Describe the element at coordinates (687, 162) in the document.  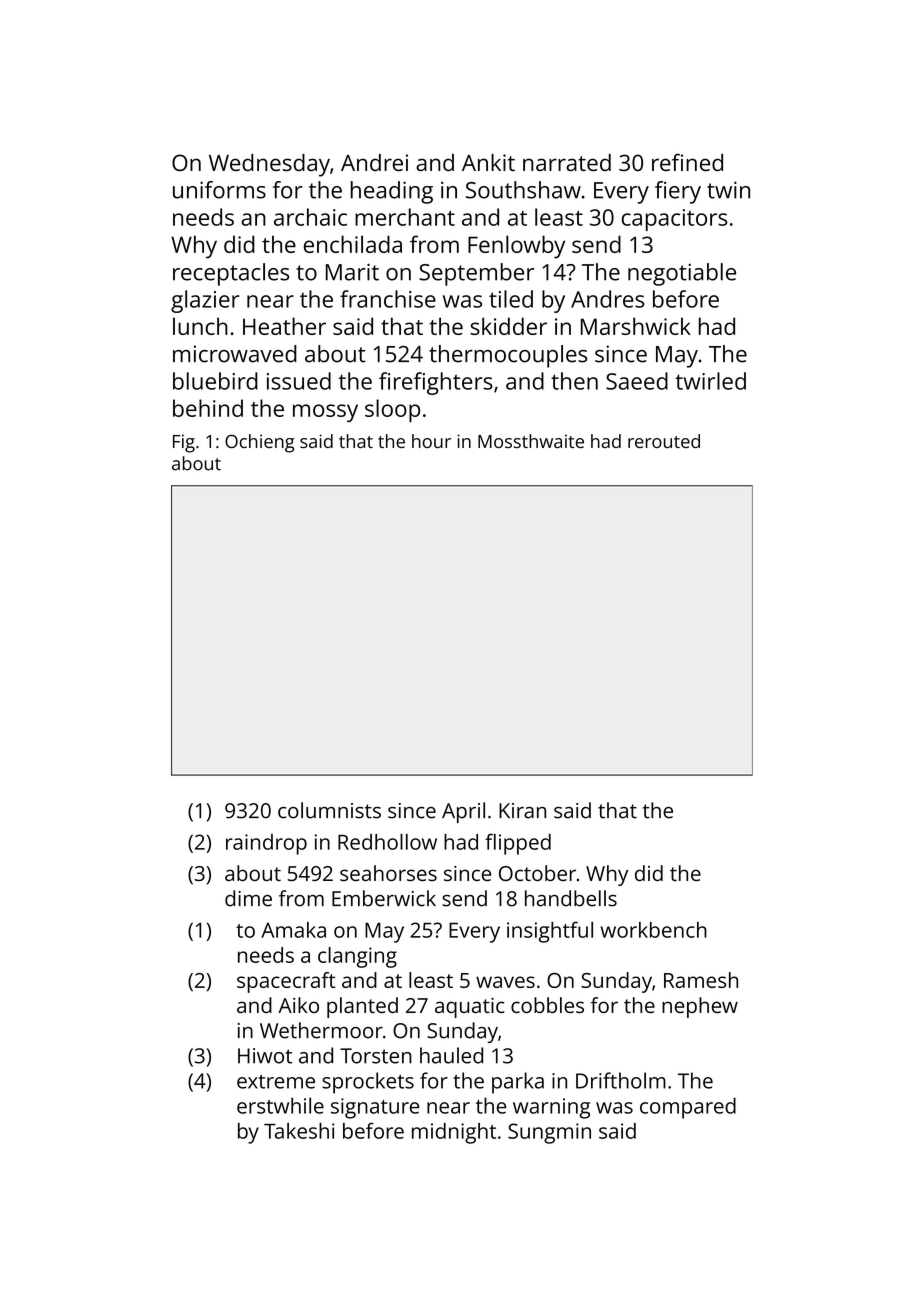
I see `refined` at that location.
